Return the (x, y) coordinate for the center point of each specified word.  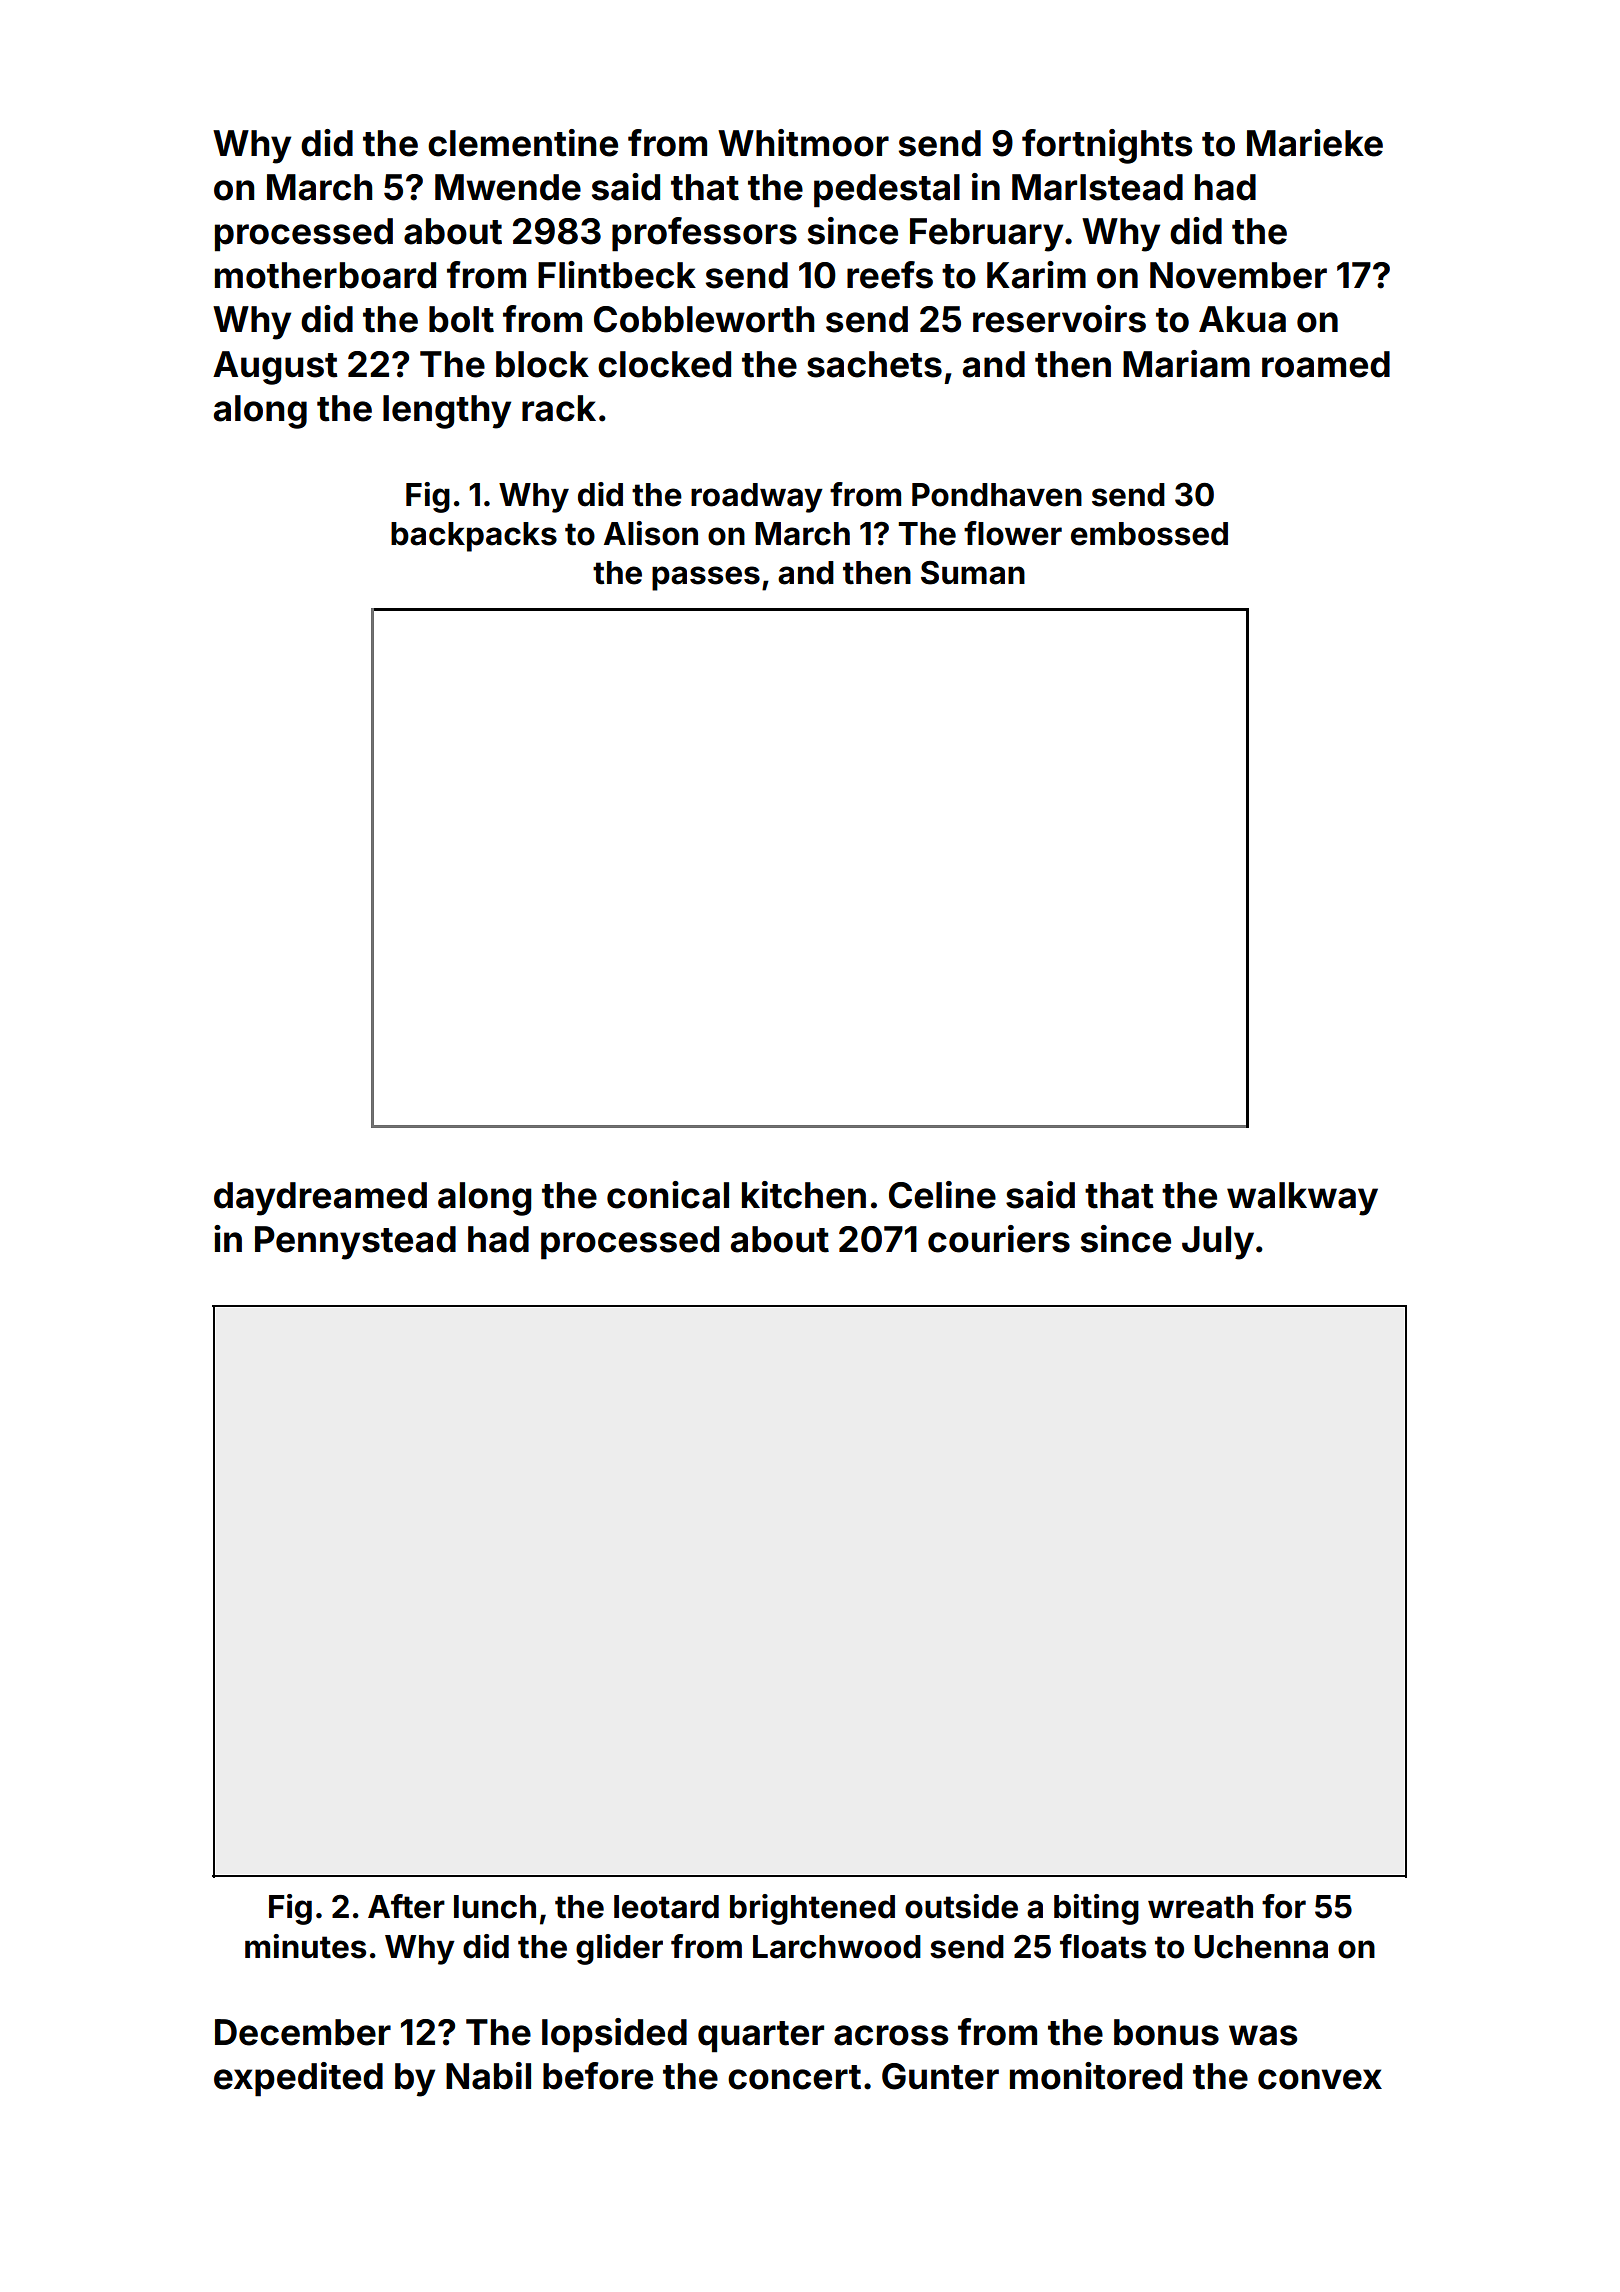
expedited (298, 2079)
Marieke (1315, 143)
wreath (1200, 1907)
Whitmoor (803, 143)
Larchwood (837, 1947)
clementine (523, 143)
